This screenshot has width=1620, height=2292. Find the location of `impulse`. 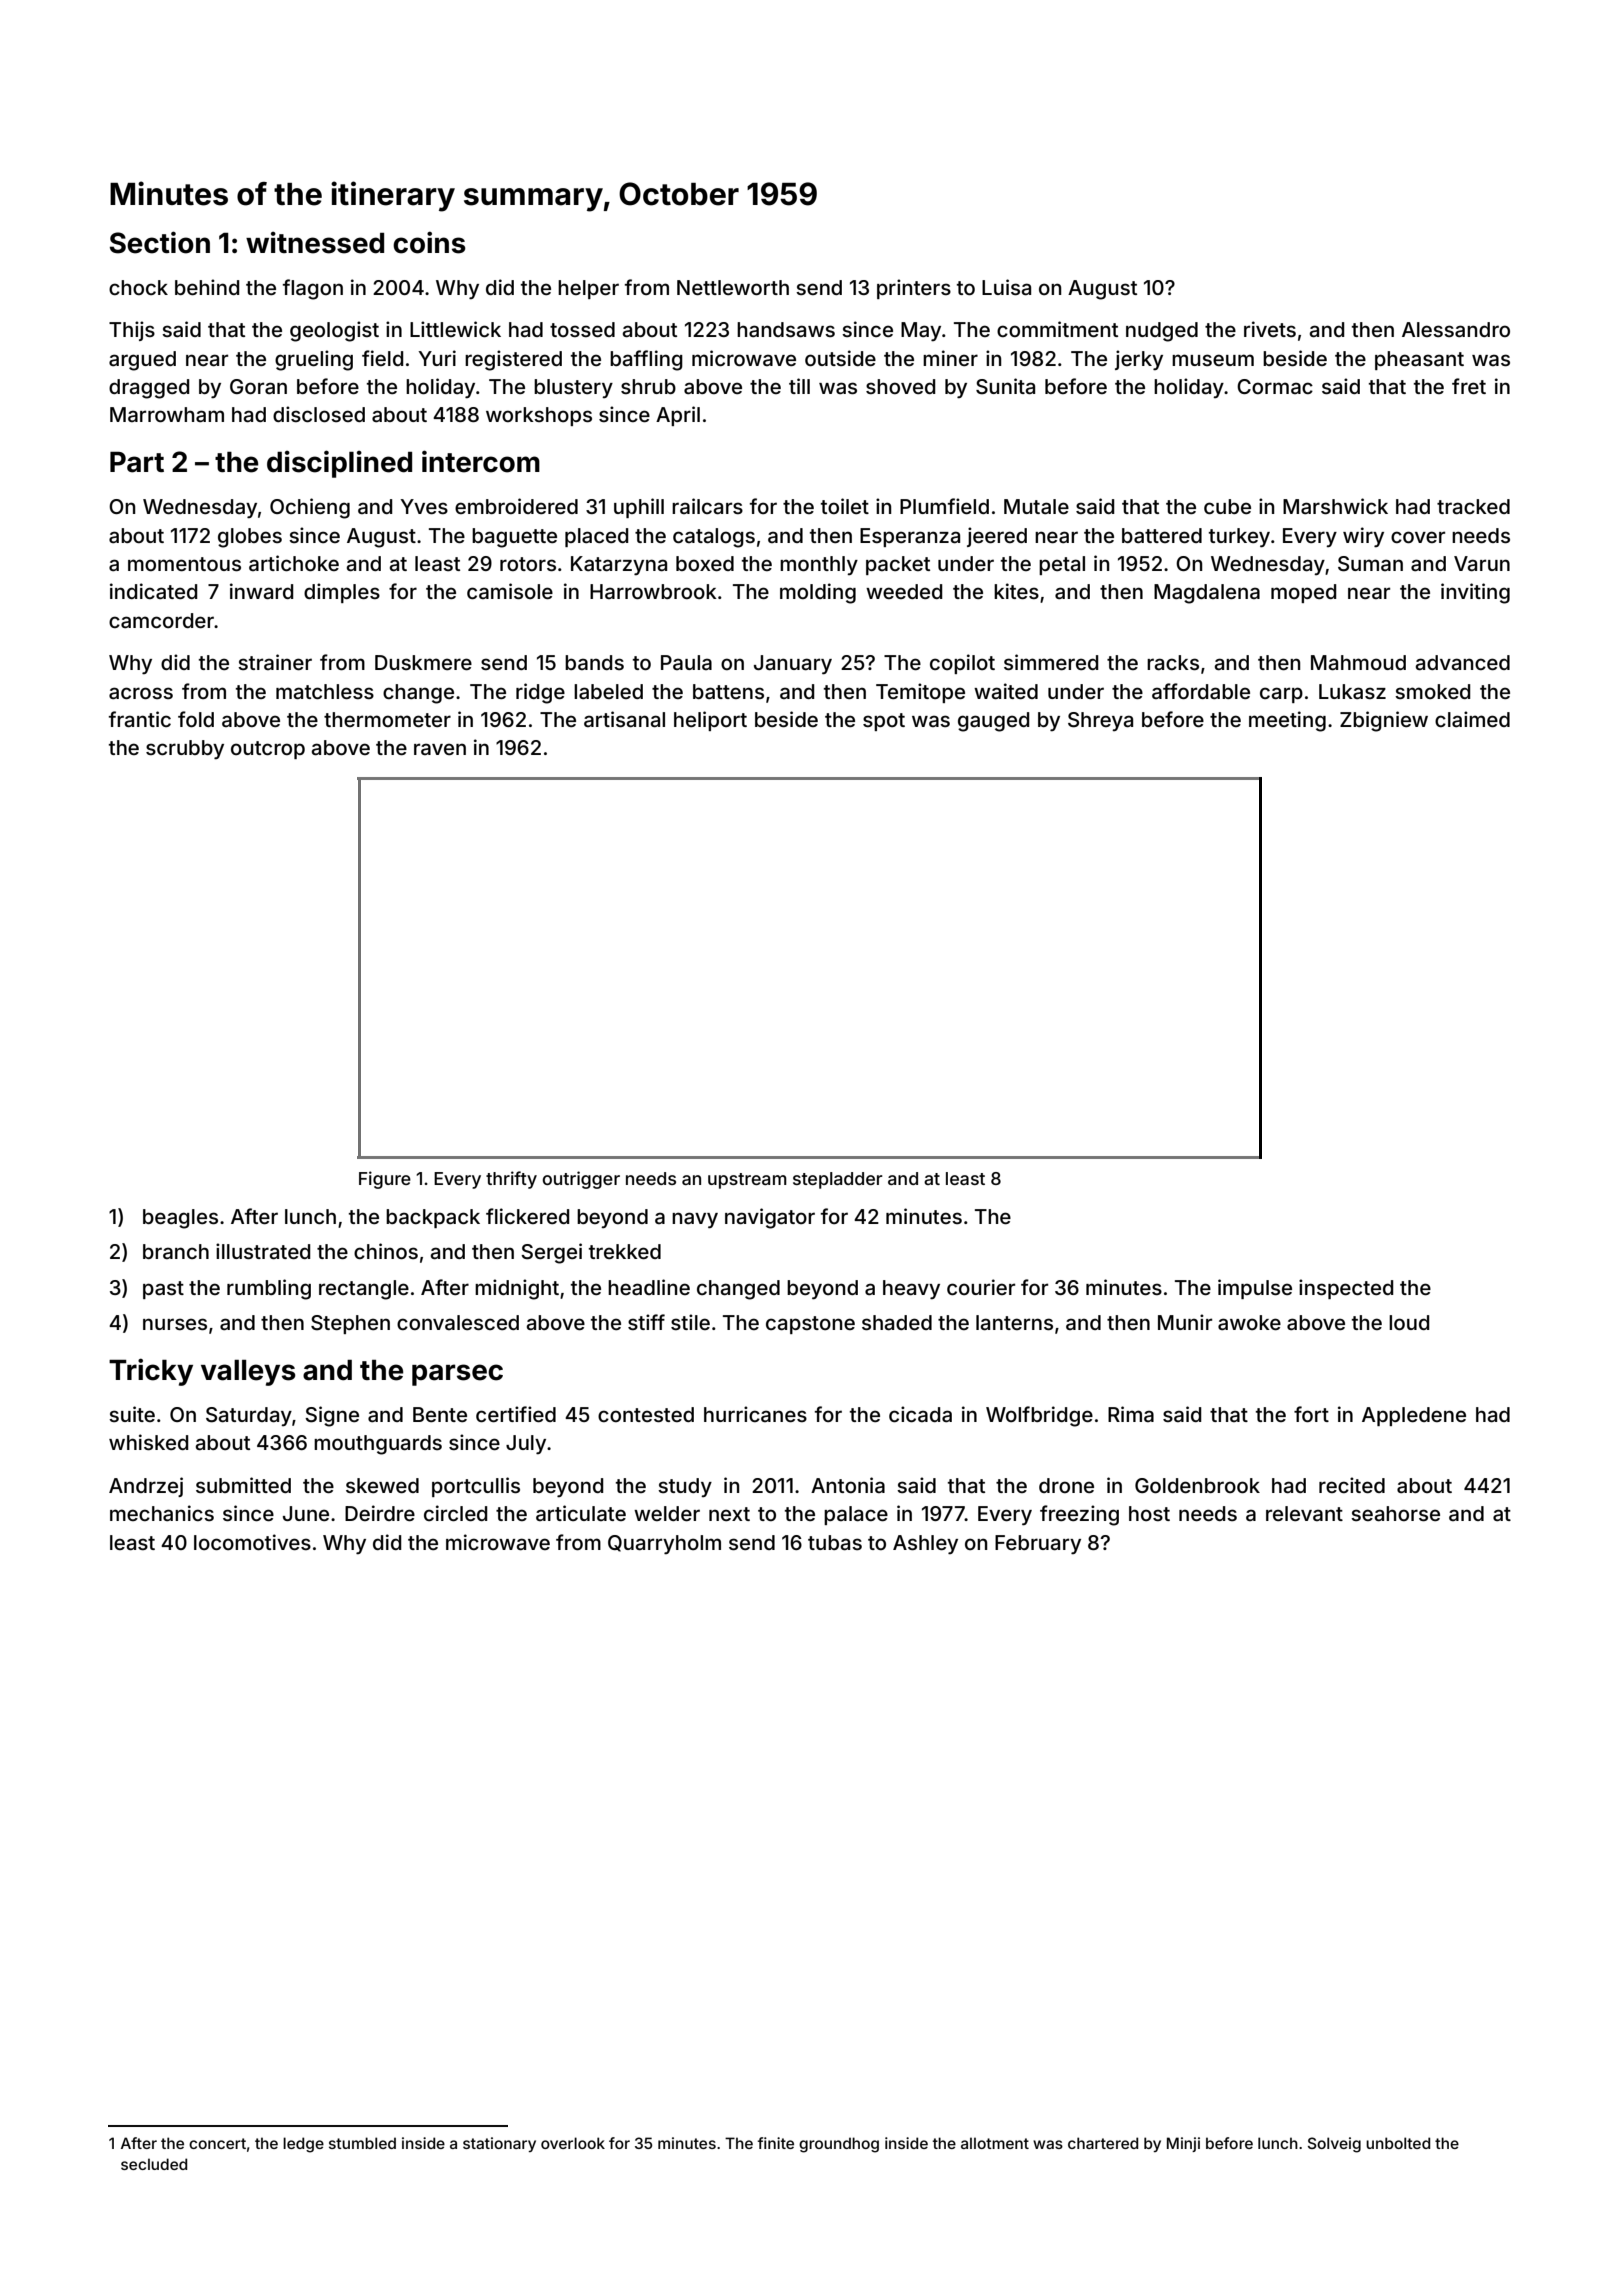

impulse is located at coordinates (1255, 1289).
